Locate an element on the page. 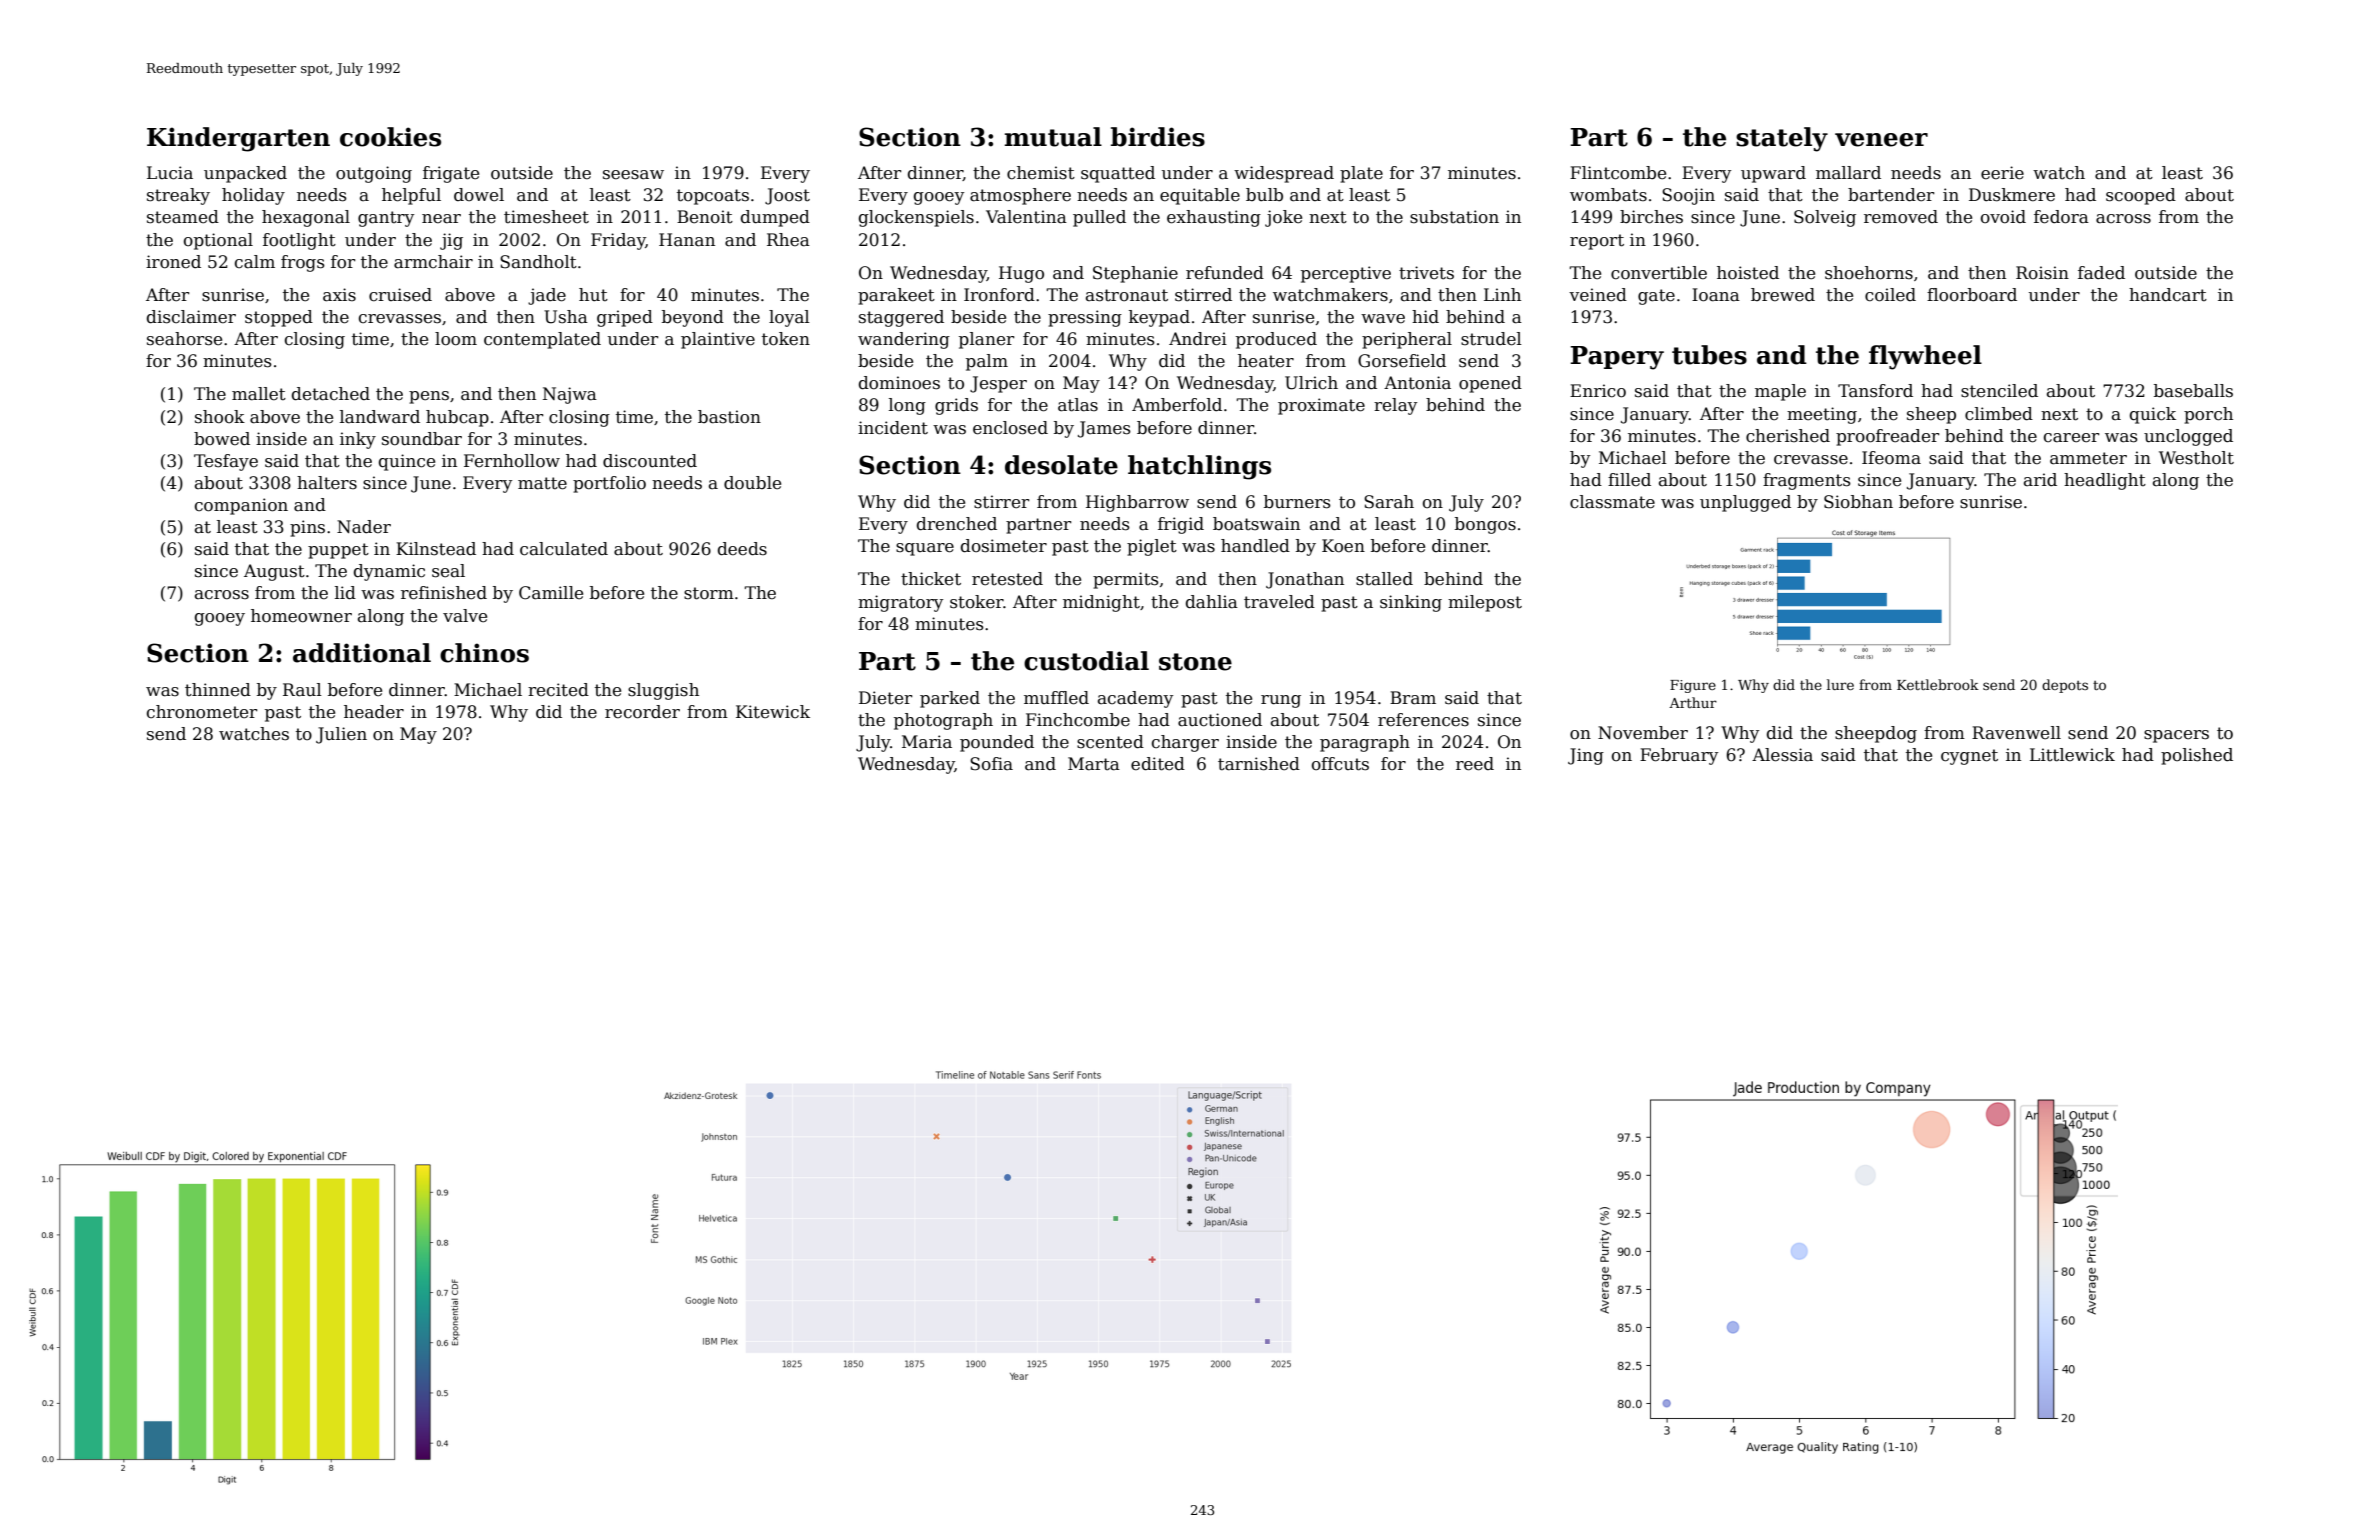 This document has height=1540, width=2380. milepost is located at coordinates (1485, 603).
